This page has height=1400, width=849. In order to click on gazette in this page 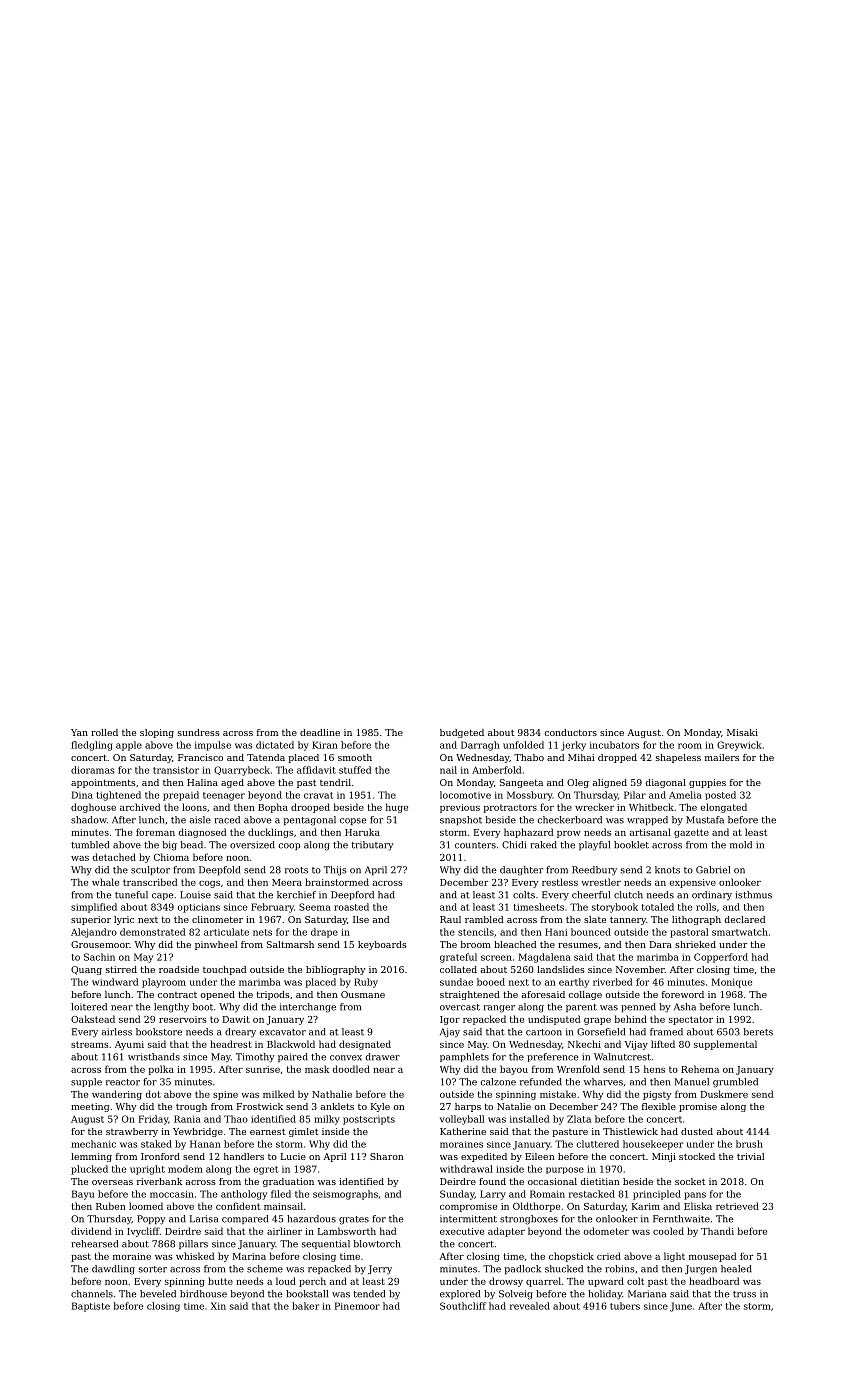, I will do `click(691, 833)`.
